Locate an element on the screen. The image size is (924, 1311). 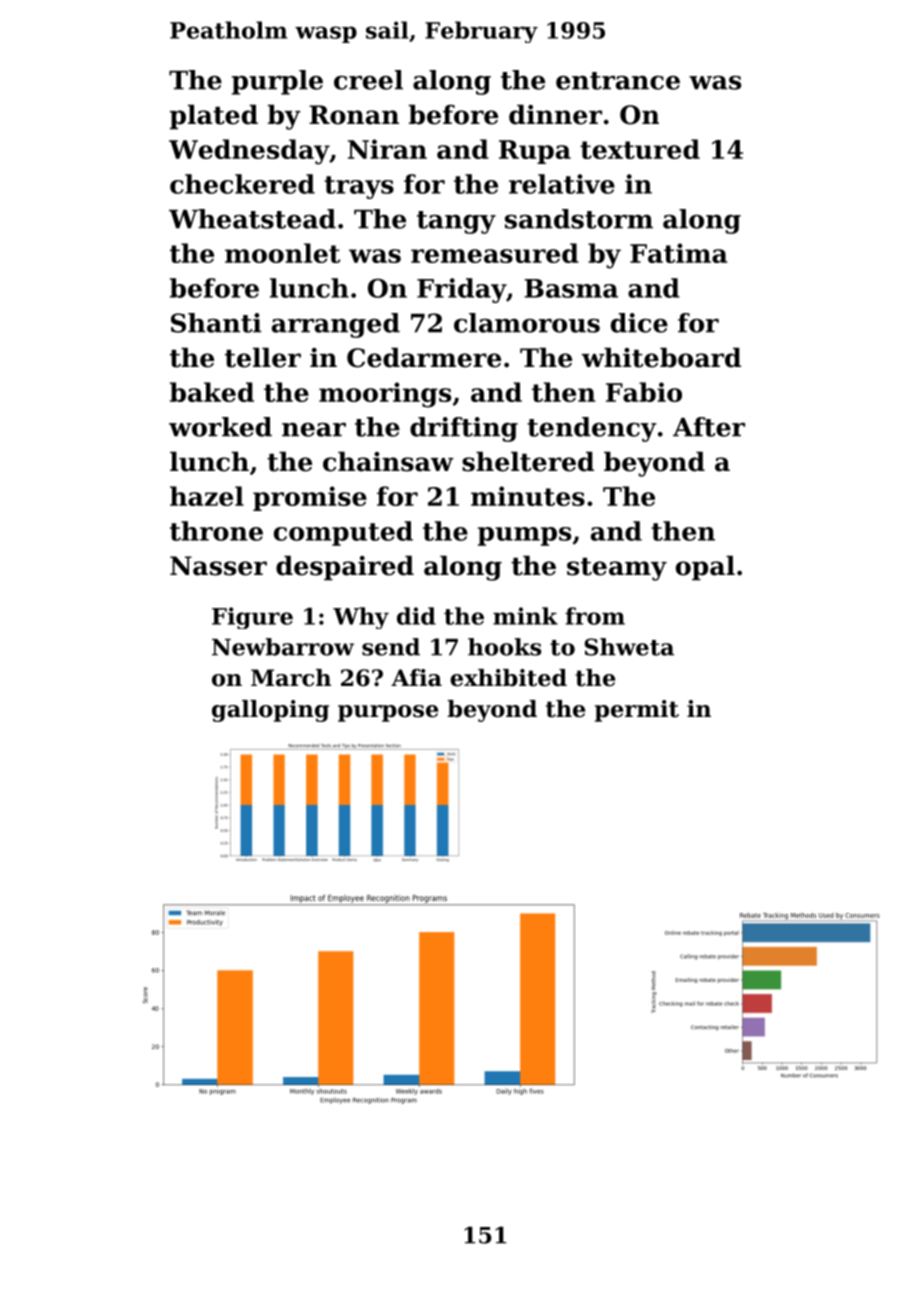
computed is located at coordinates (343, 533).
